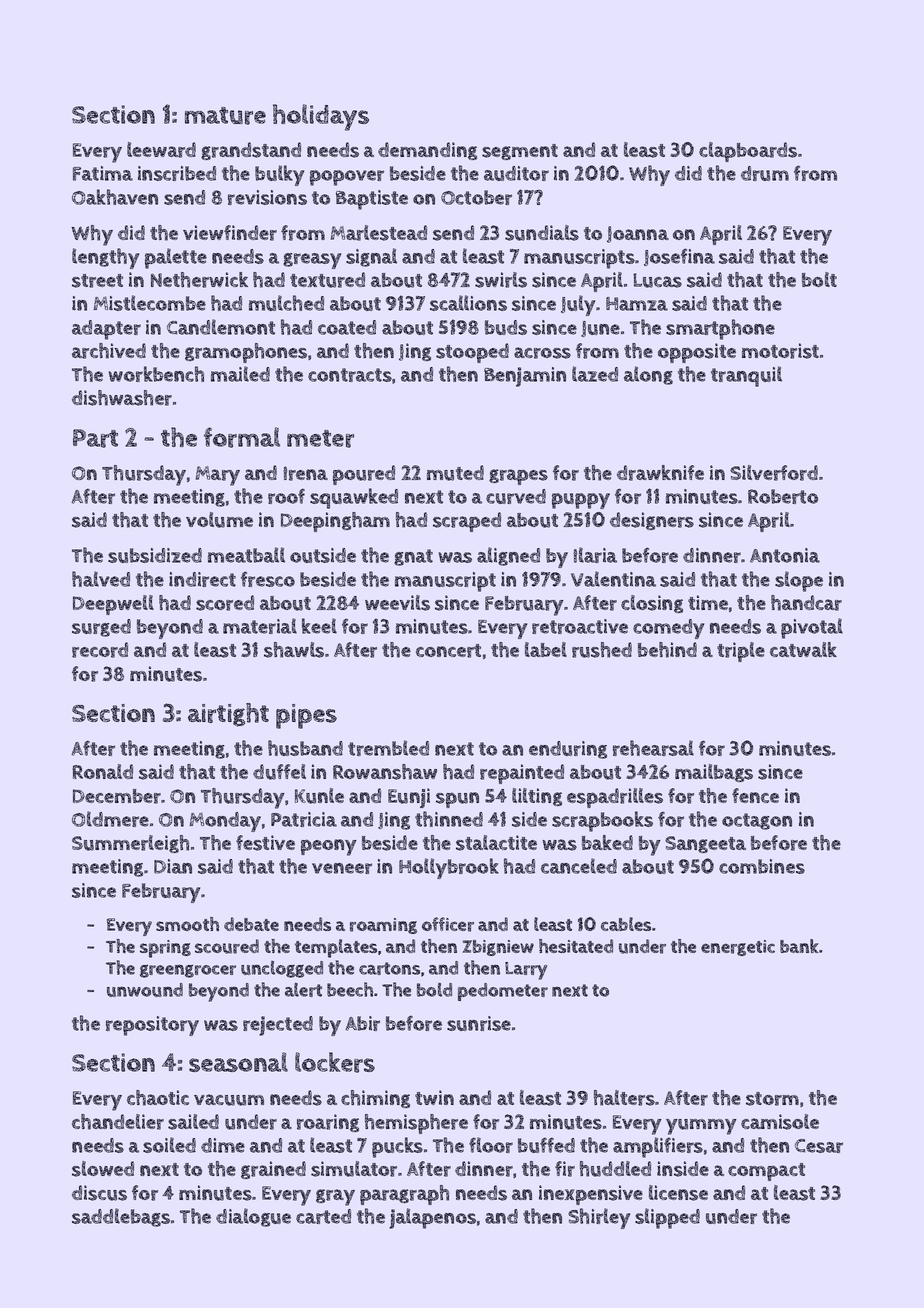 The width and height of the page is (924, 1308). What do you see at coordinates (101, 579) in the page?
I see `halved` at bounding box center [101, 579].
